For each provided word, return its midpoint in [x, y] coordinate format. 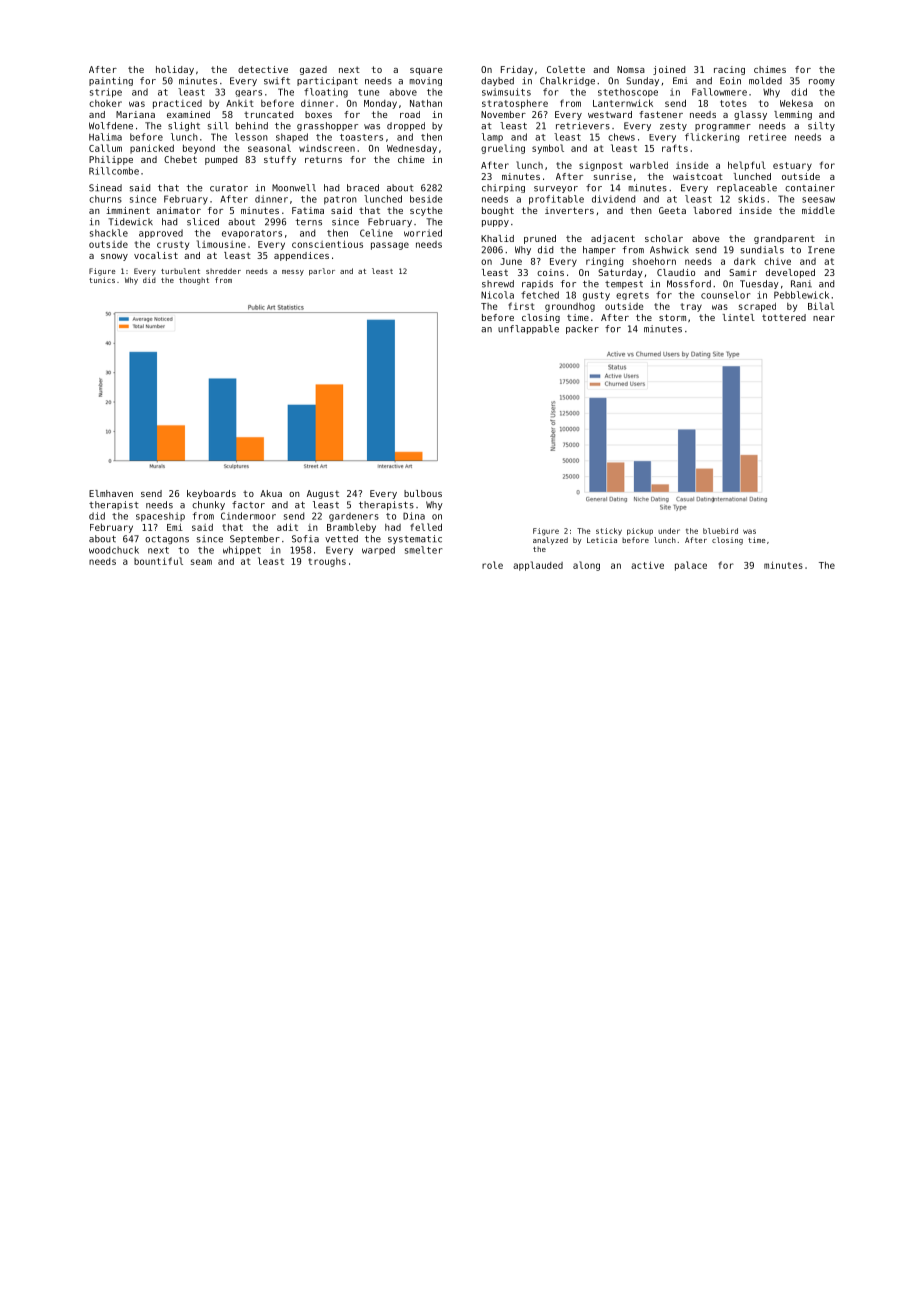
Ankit [240, 103]
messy [293, 273]
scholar [664, 238]
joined [669, 70]
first [521, 306]
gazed [313, 70]
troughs [327, 562]
